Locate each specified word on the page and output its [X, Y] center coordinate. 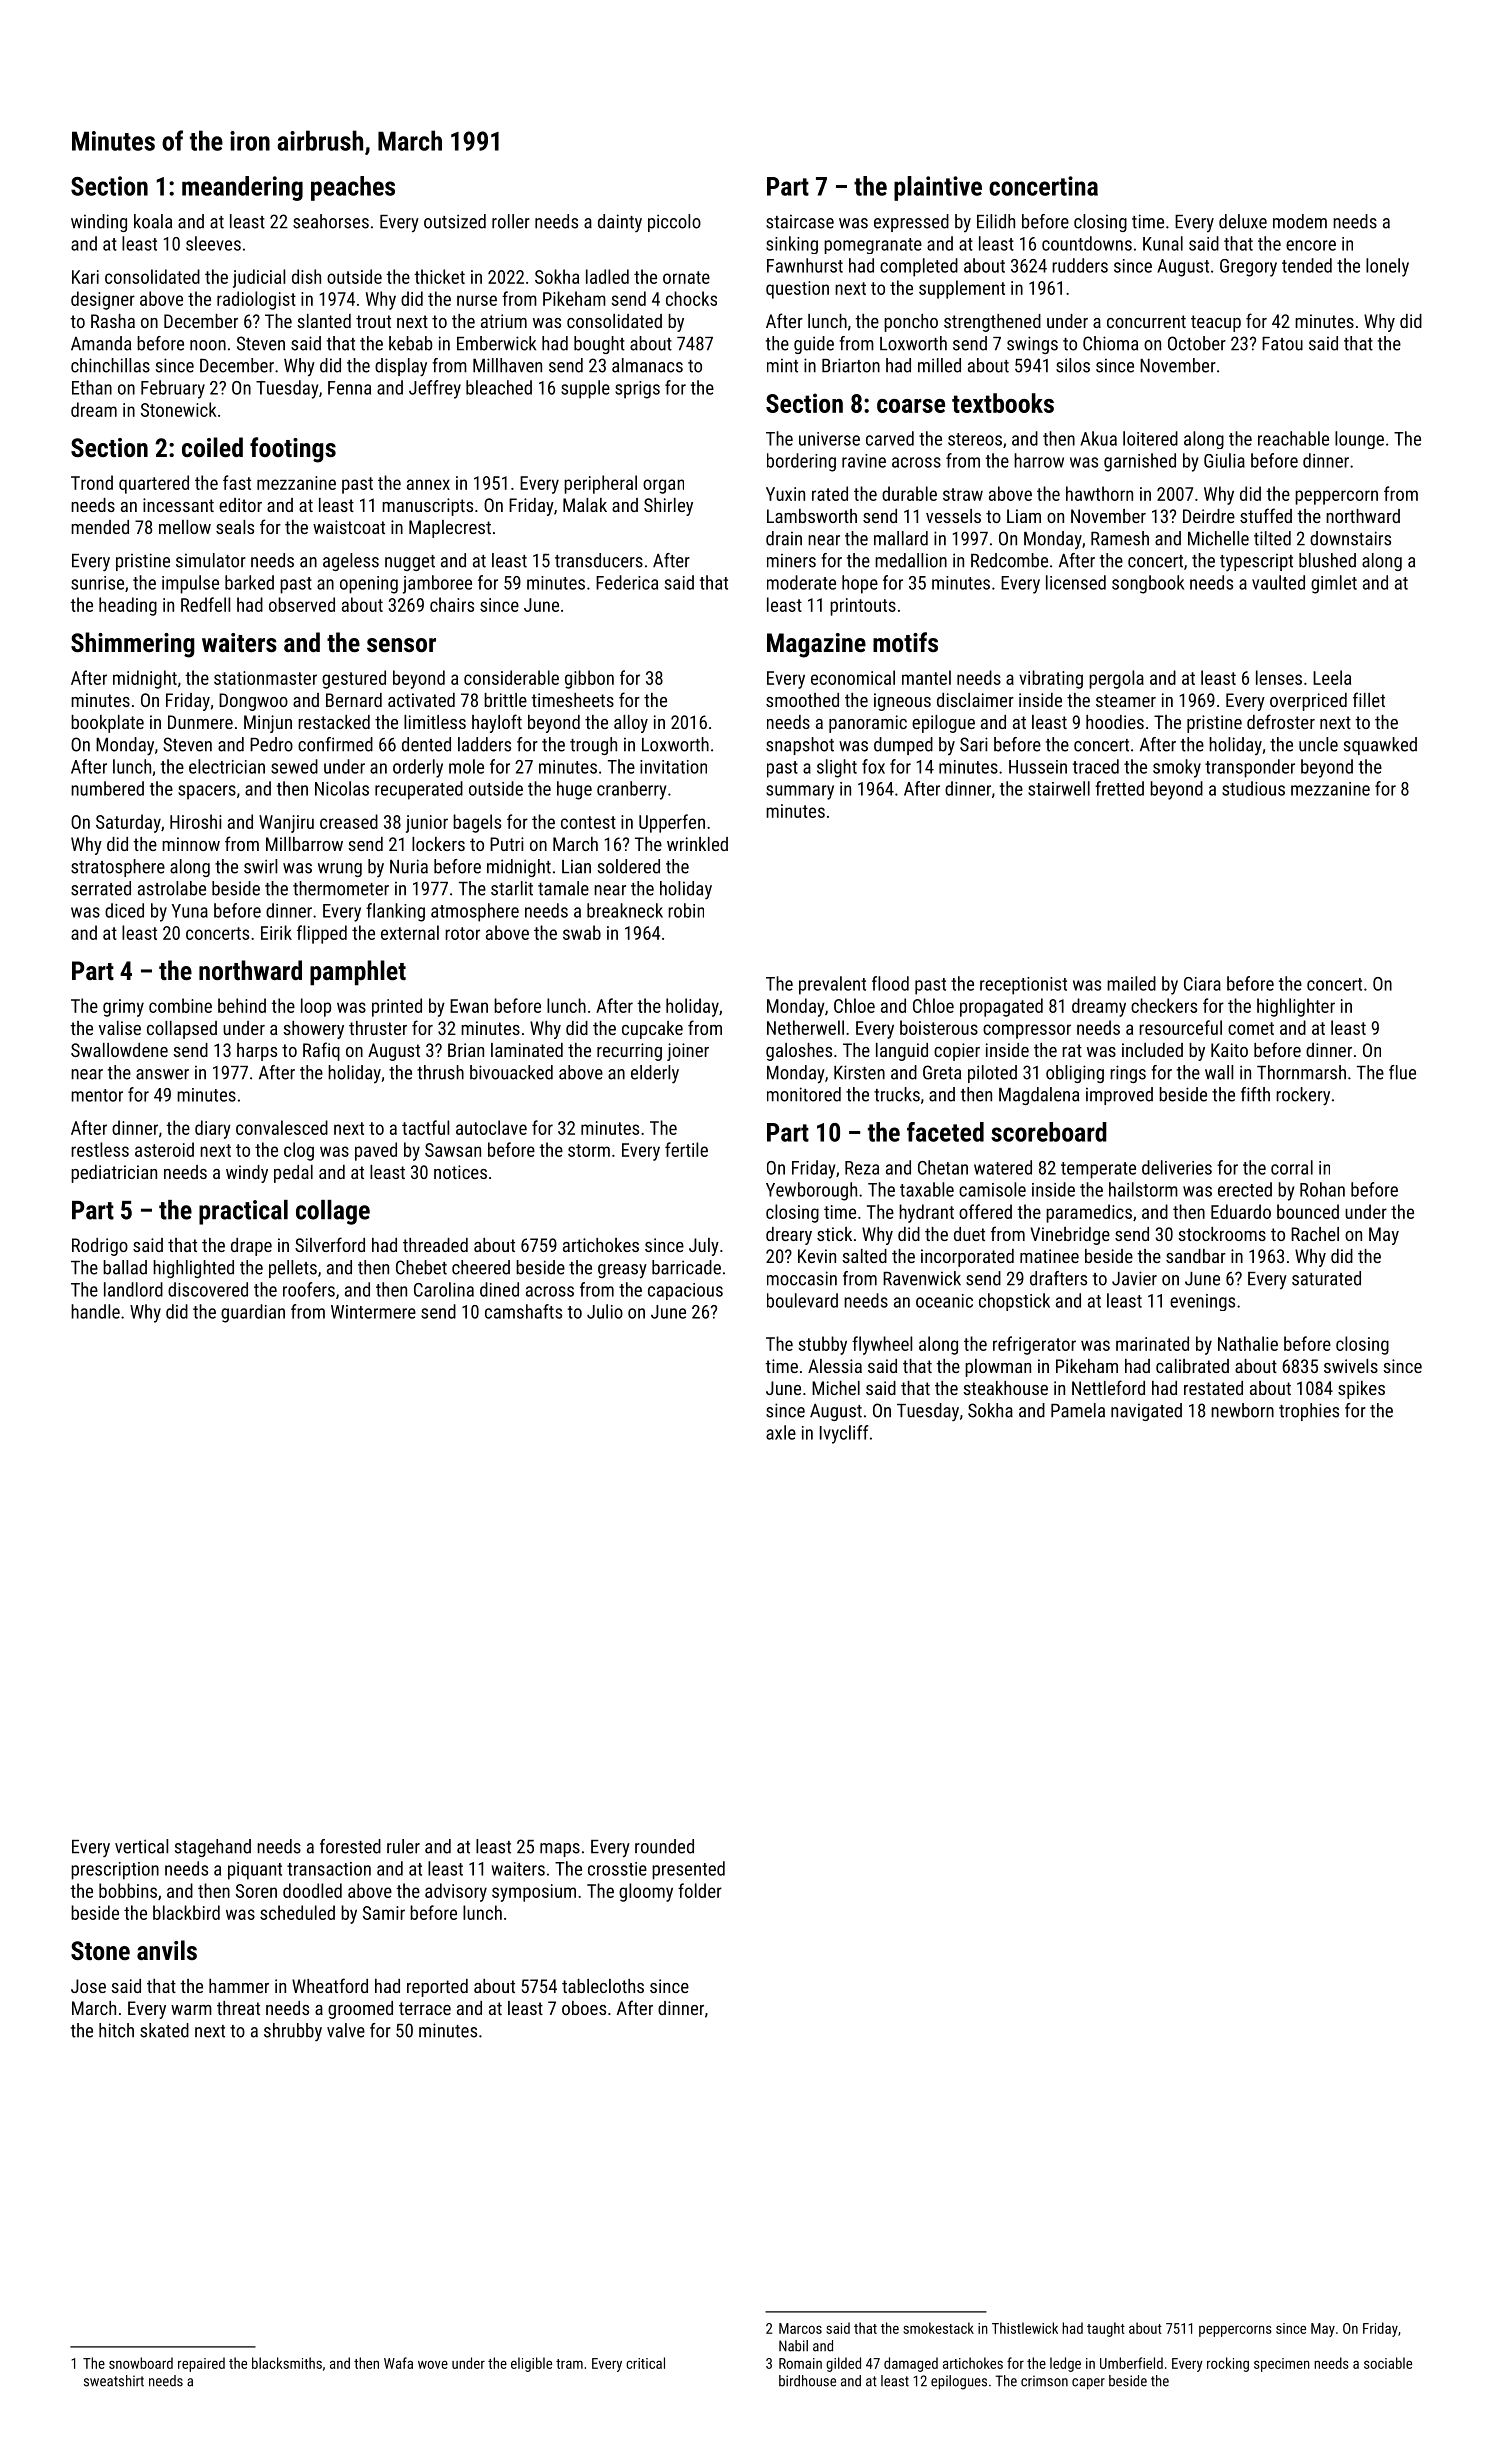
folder [700, 1890]
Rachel [1315, 1234]
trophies [1309, 1412]
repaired [201, 2364]
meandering [242, 188]
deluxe [1243, 221]
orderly [418, 768]
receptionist [1023, 986]
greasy [622, 1271]
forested [350, 1846]
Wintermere [373, 1312]
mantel [926, 677]
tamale [563, 888]
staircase [800, 222]
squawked [1380, 746]
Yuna [190, 911]
